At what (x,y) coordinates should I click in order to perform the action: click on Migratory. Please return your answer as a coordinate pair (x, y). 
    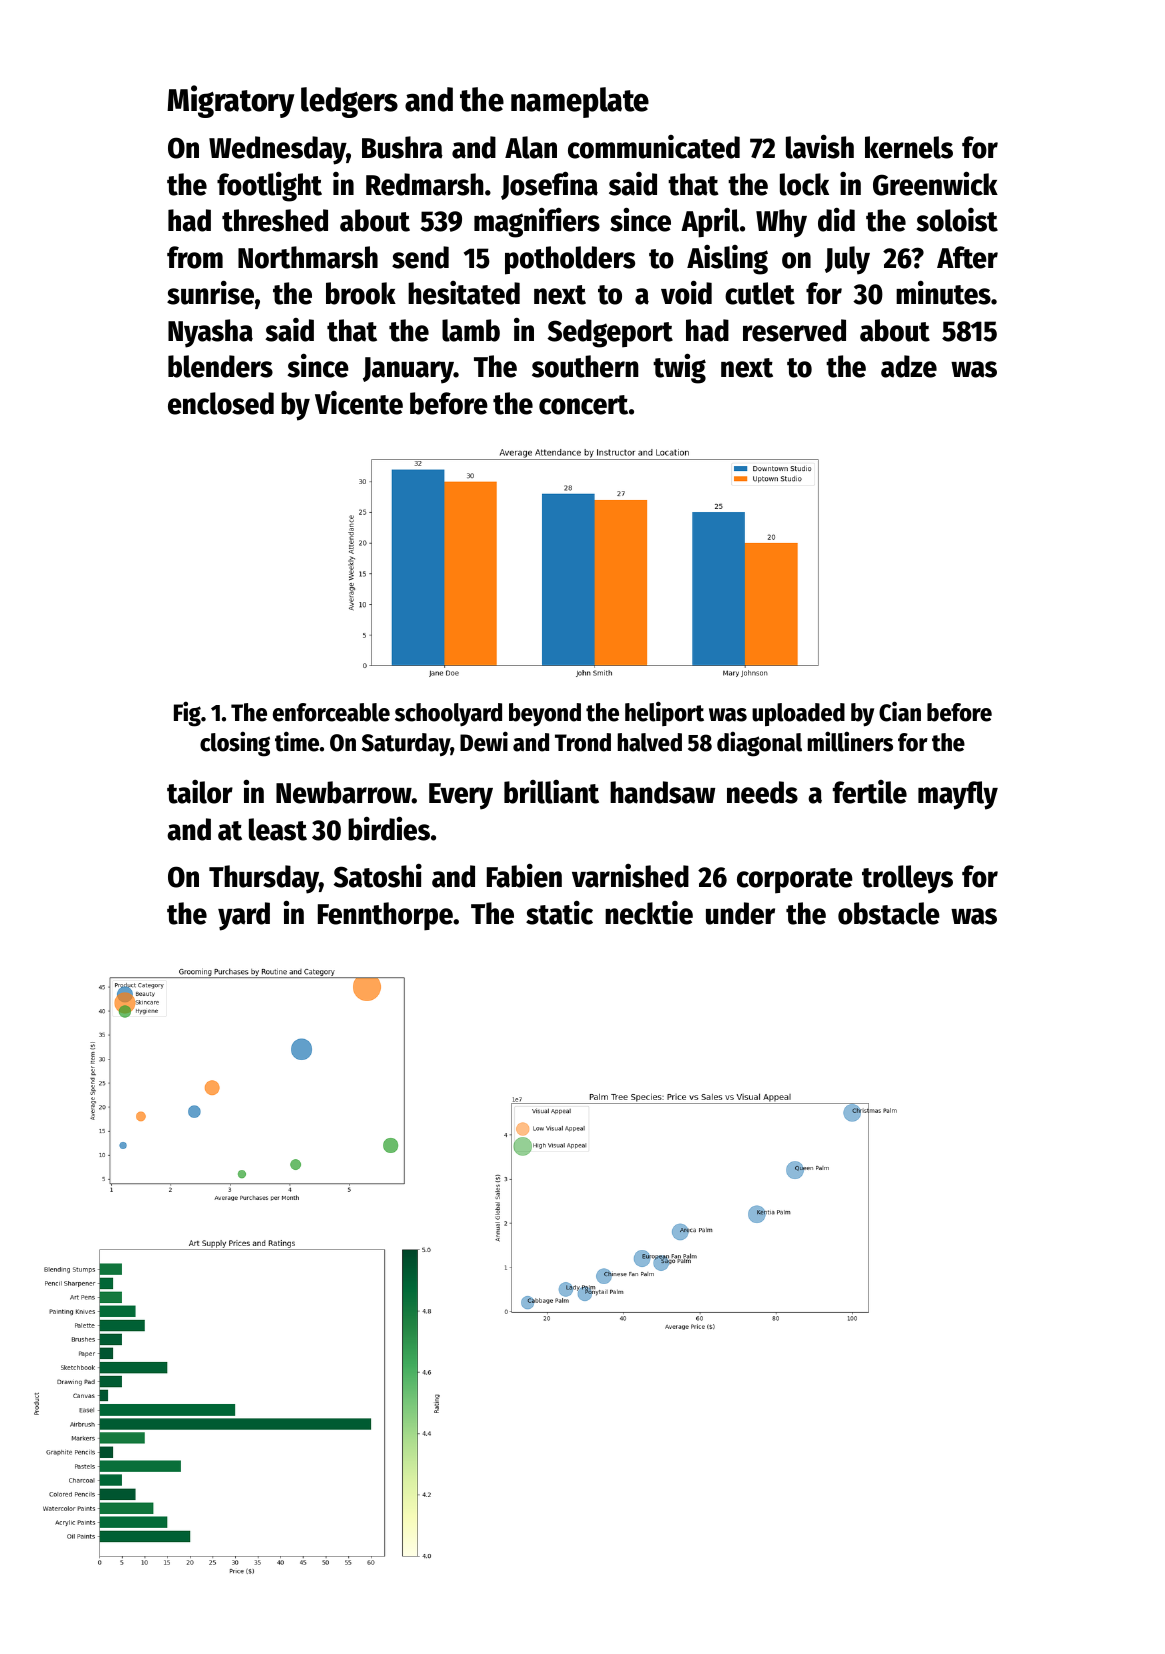
    Looking at the image, I should click on (231, 101).
